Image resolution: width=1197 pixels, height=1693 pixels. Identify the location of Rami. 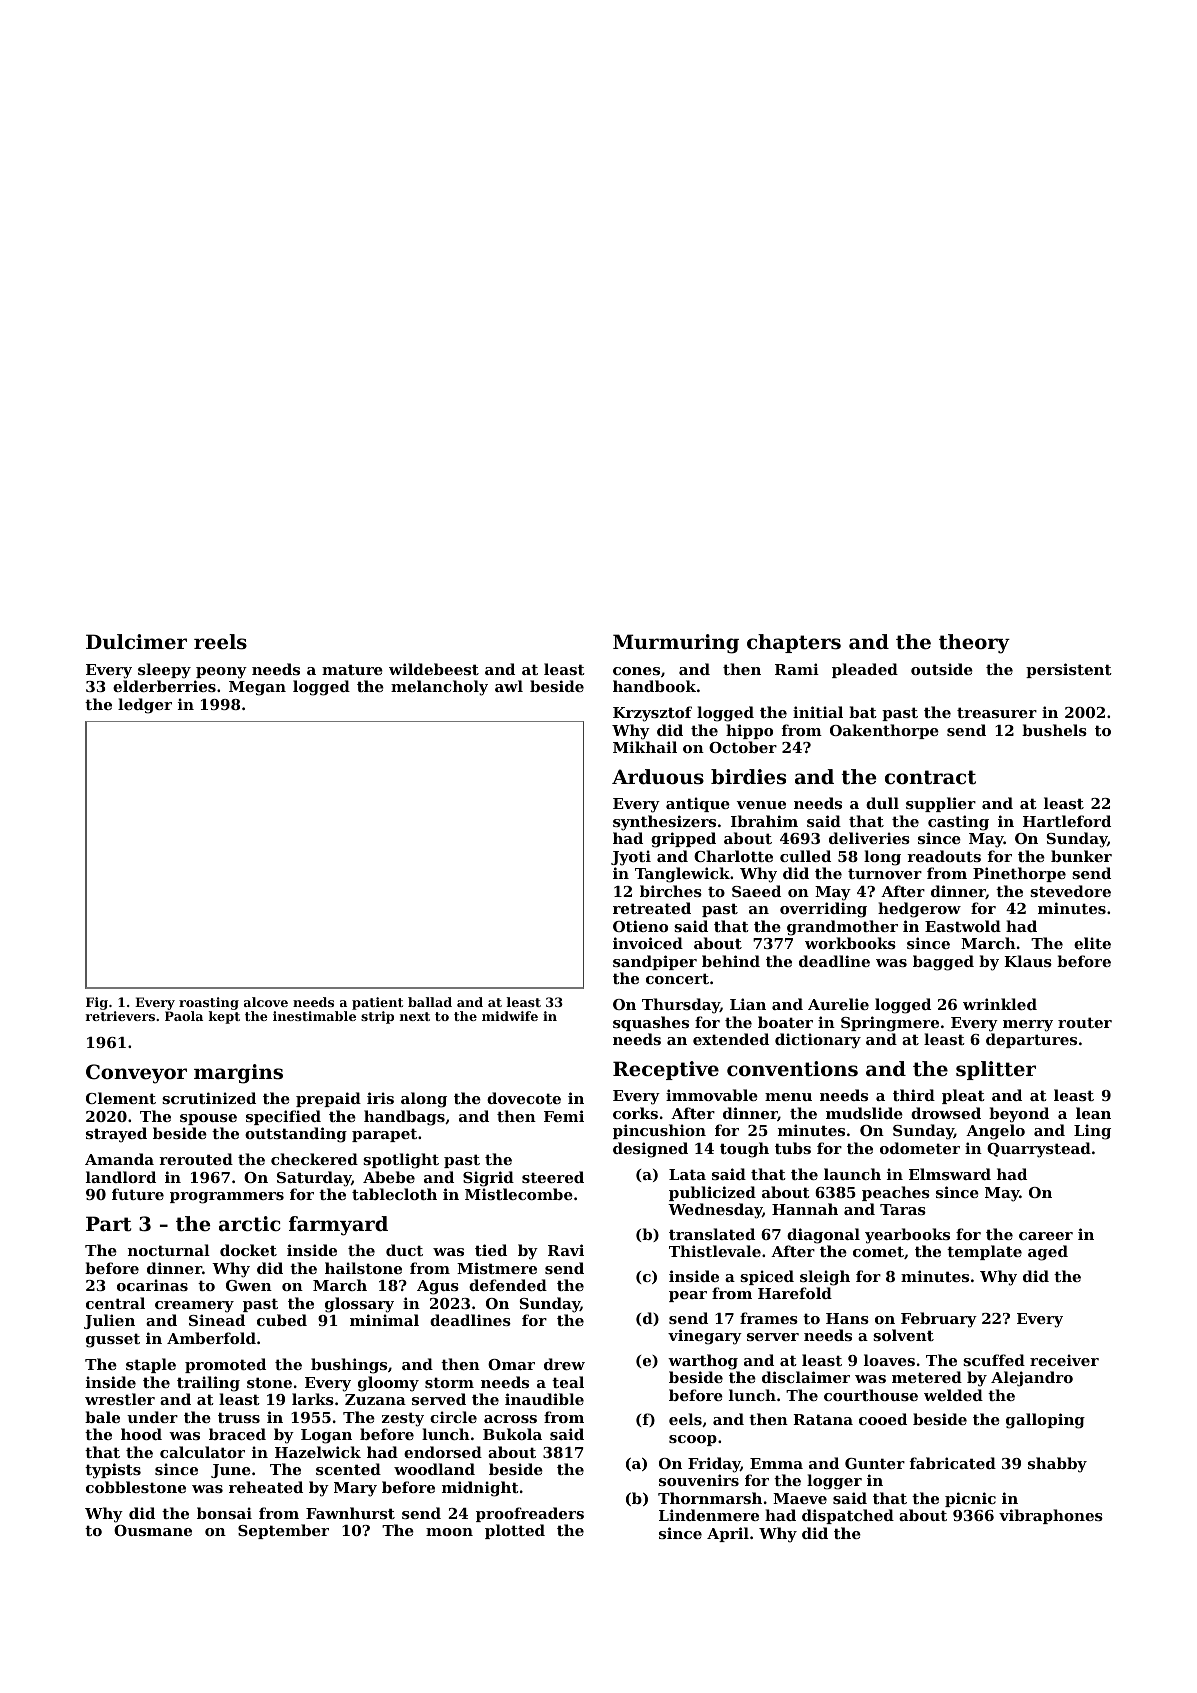
(797, 669).
